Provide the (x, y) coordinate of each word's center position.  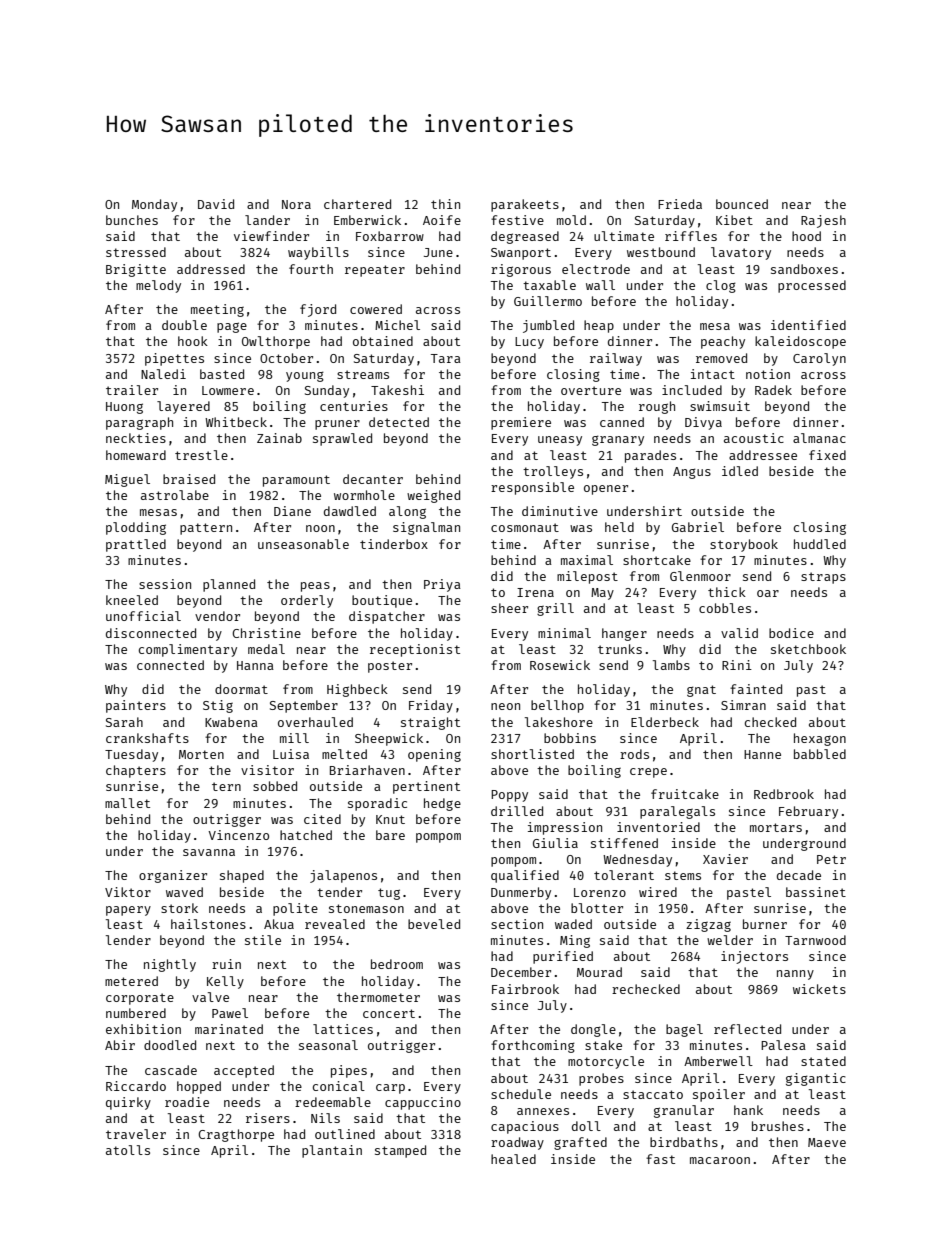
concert (389, 1013)
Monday (154, 205)
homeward (136, 455)
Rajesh (823, 221)
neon (505, 706)
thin (445, 204)
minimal (564, 633)
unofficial (143, 616)
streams (363, 374)
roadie (187, 1102)
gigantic (816, 1079)
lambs (671, 665)
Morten (201, 754)
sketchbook (808, 649)
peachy (723, 342)
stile (263, 940)
